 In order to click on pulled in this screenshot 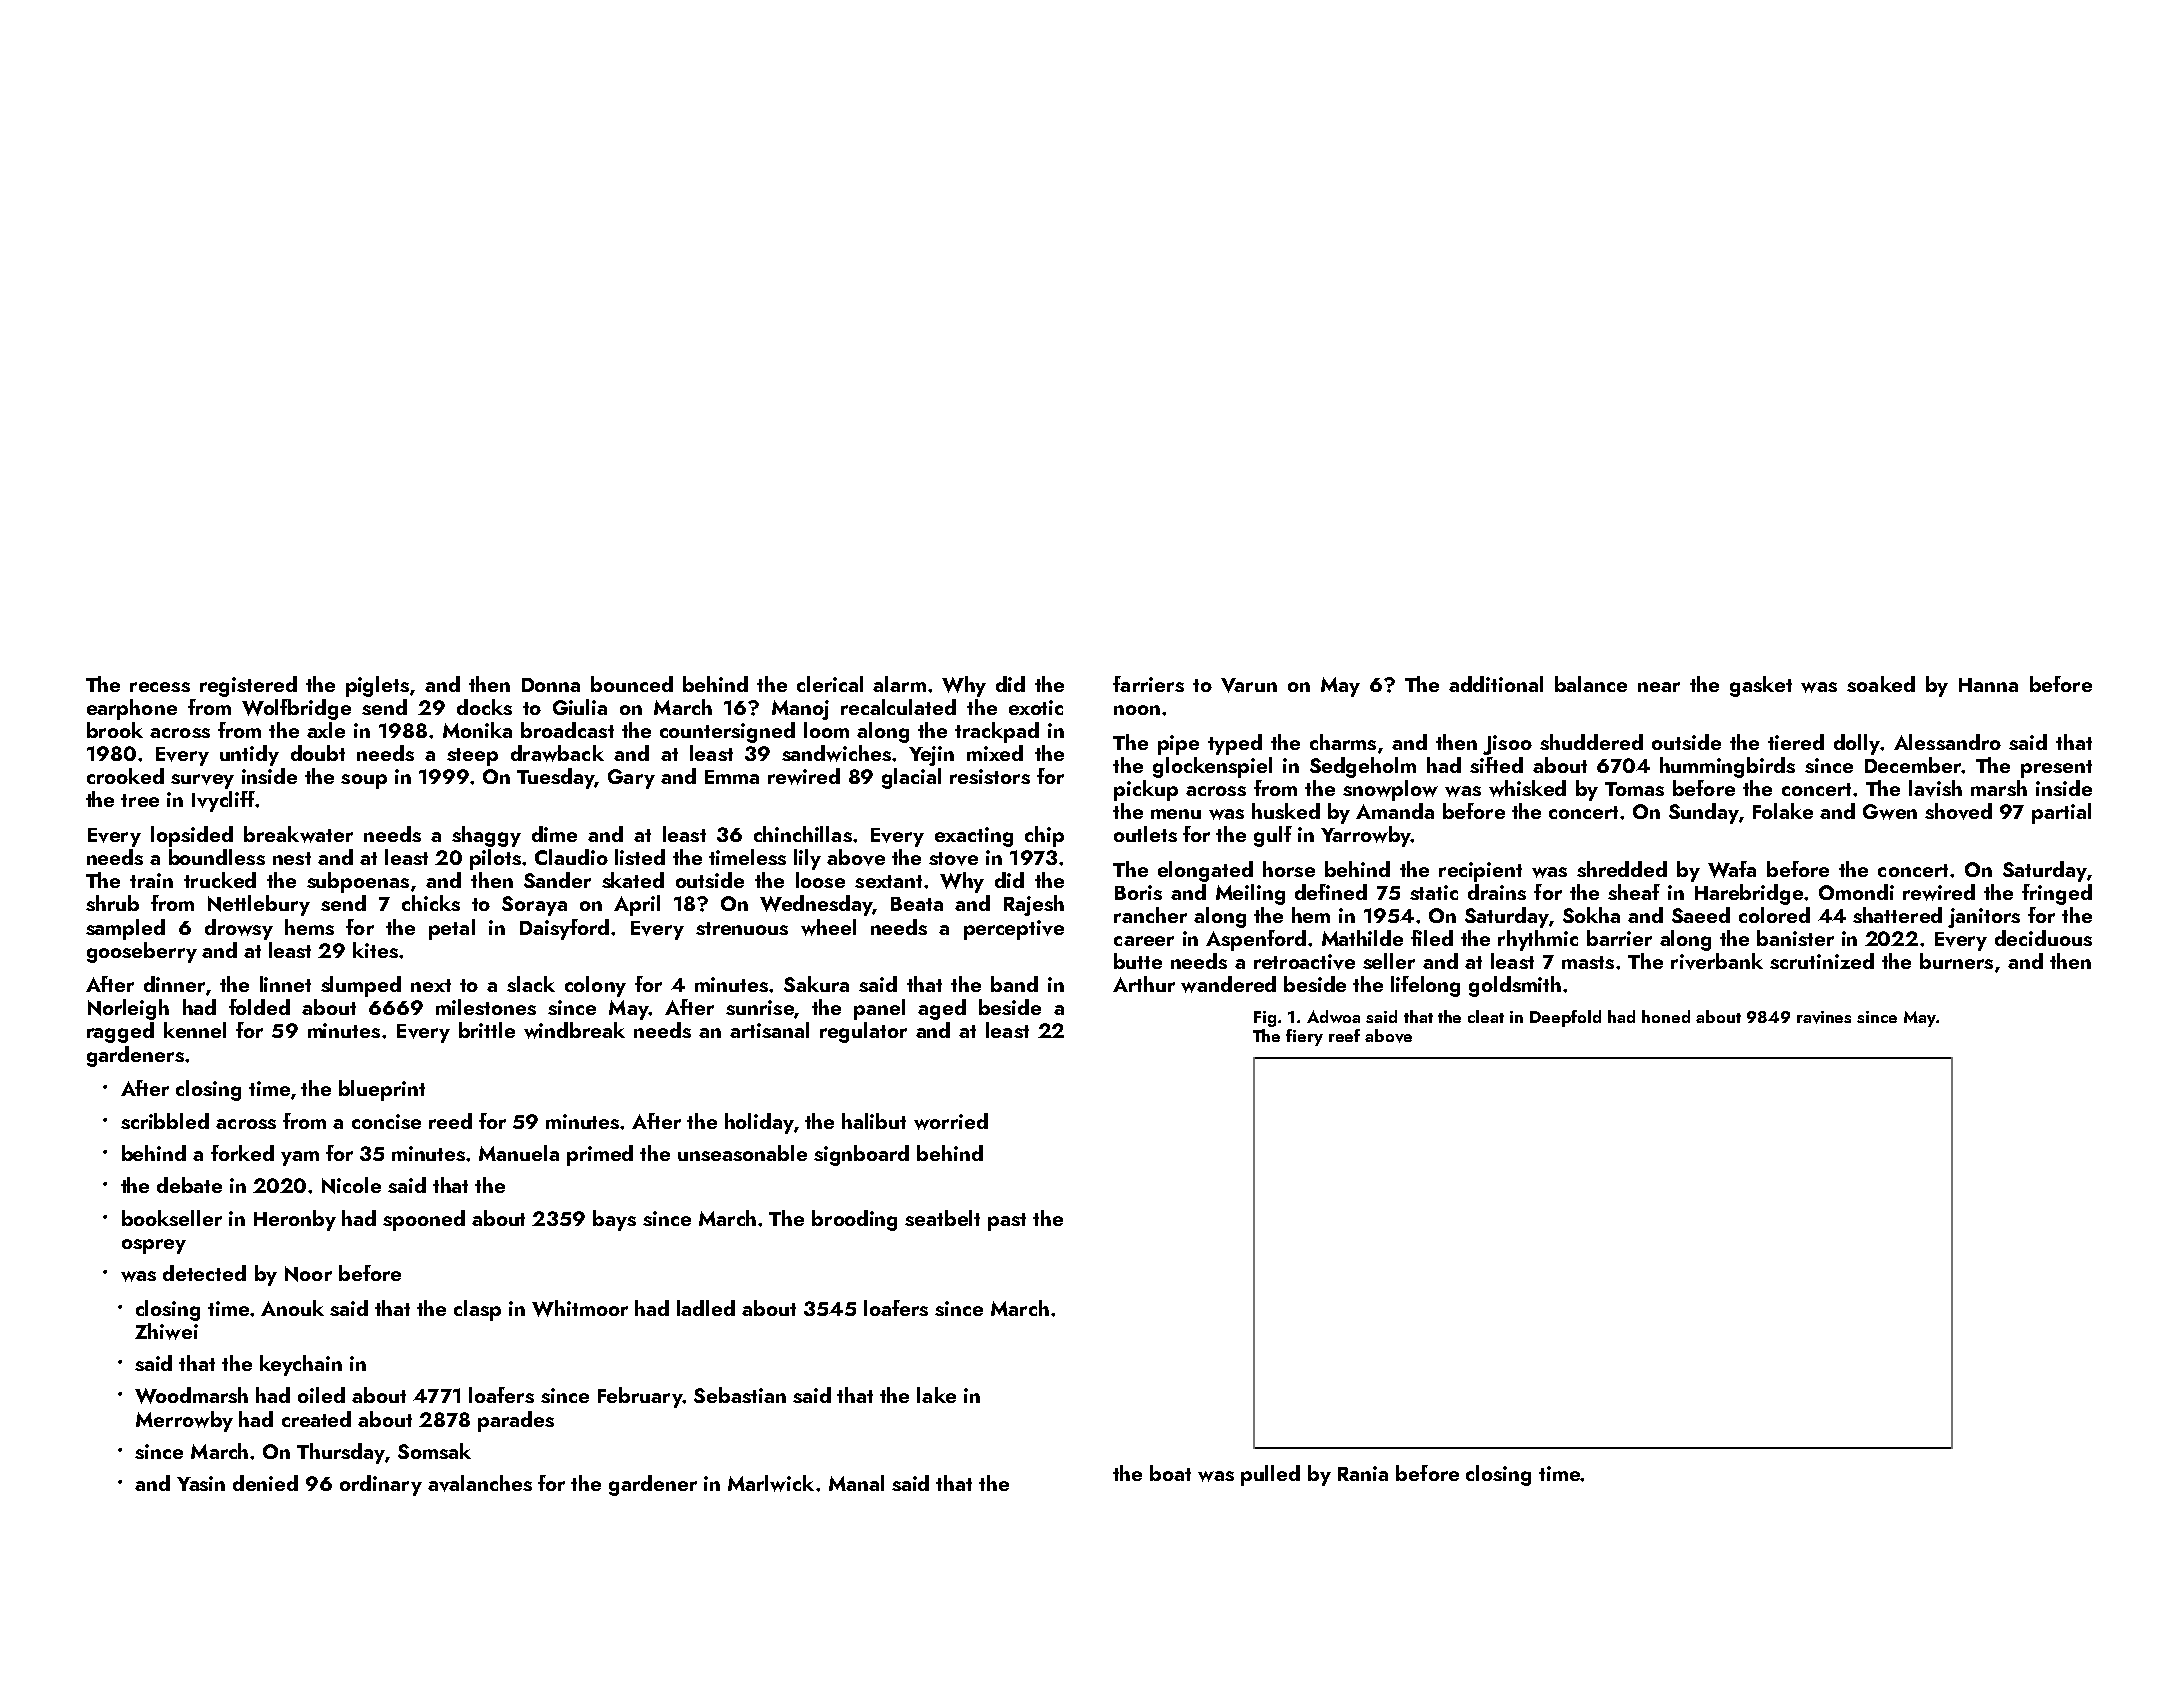, I will do `click(1270, 1475)`.
